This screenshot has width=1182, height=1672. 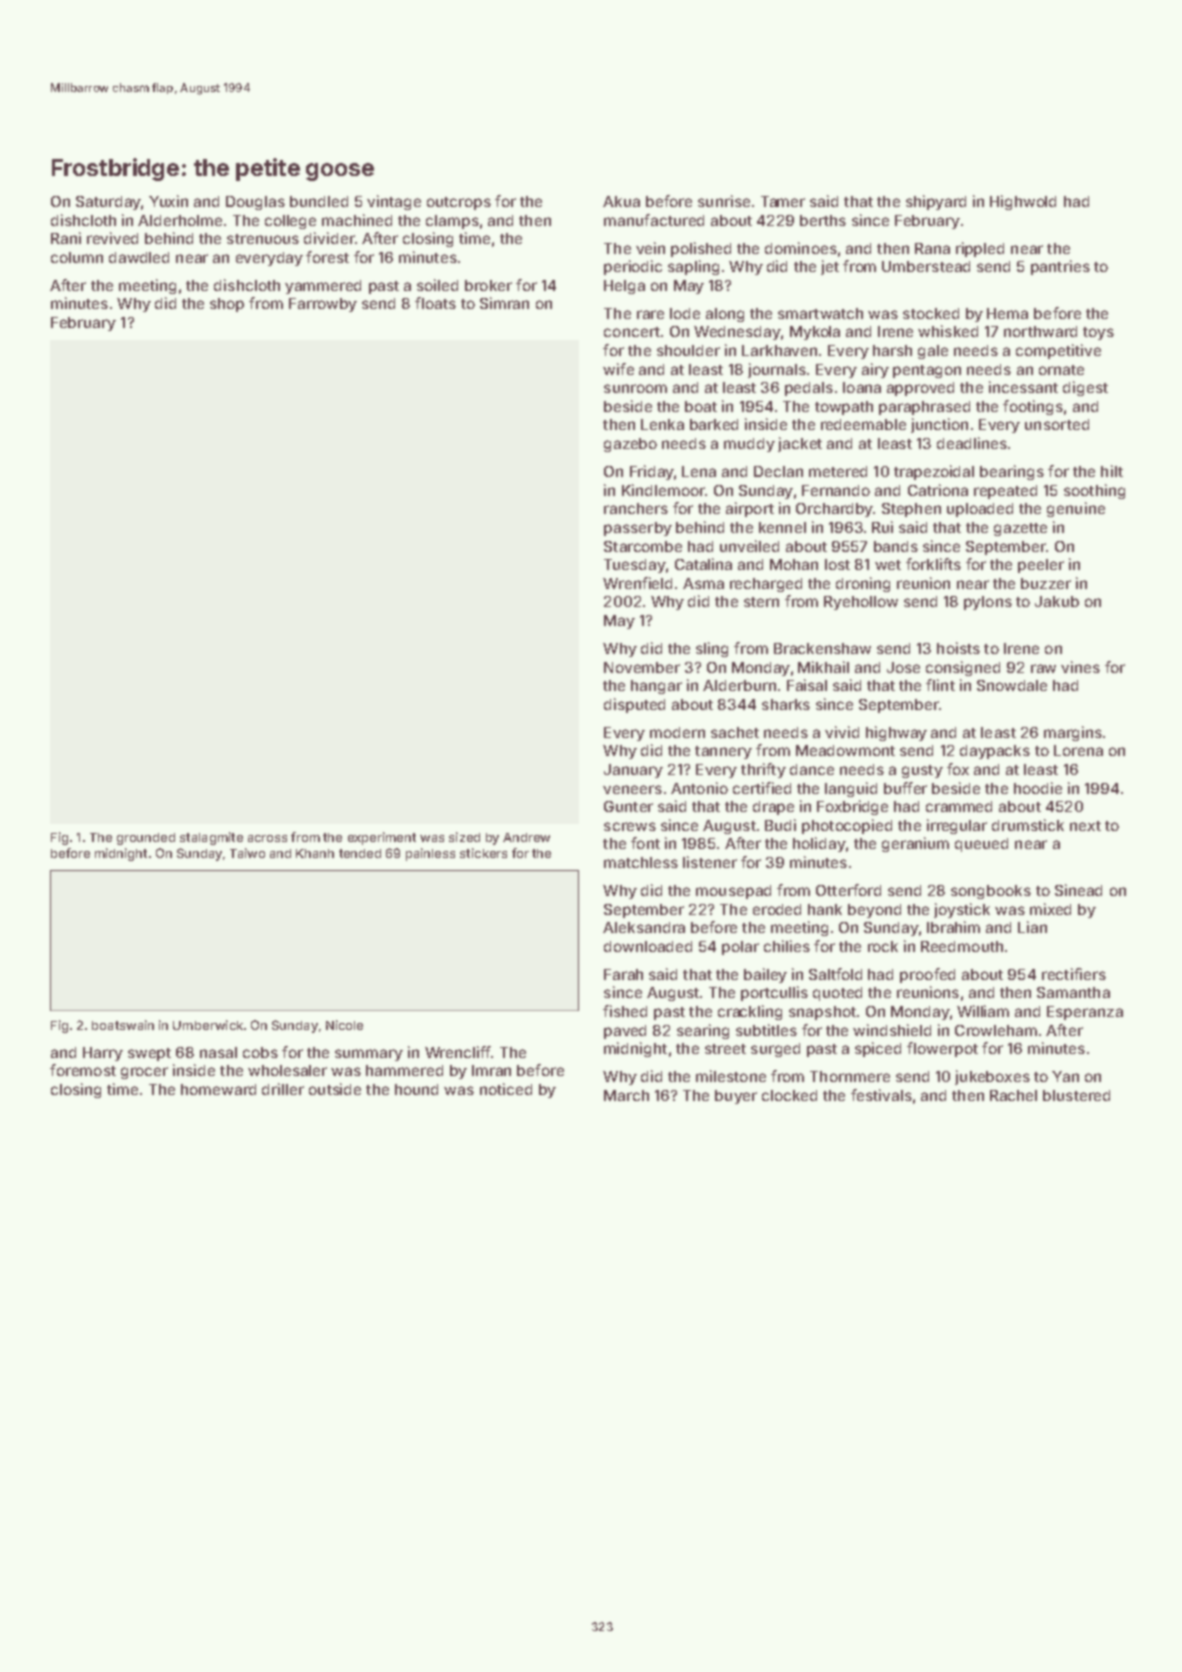 What do you see at coordinates (335, 1089) in the screenshot?
I see `outside` at bounding box center [335, 1089].
